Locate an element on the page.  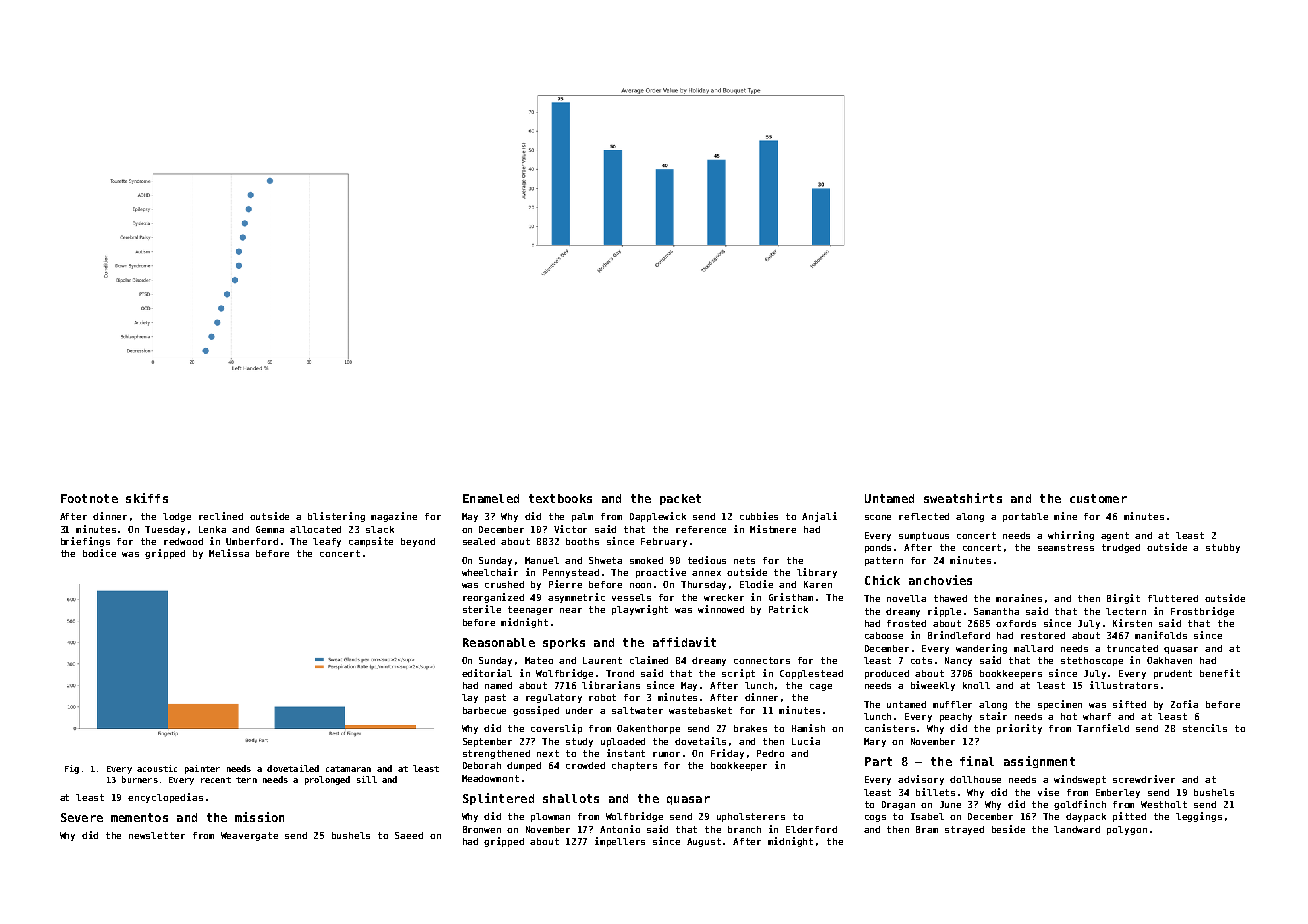
mine is located at coordinates (1065, 516).
